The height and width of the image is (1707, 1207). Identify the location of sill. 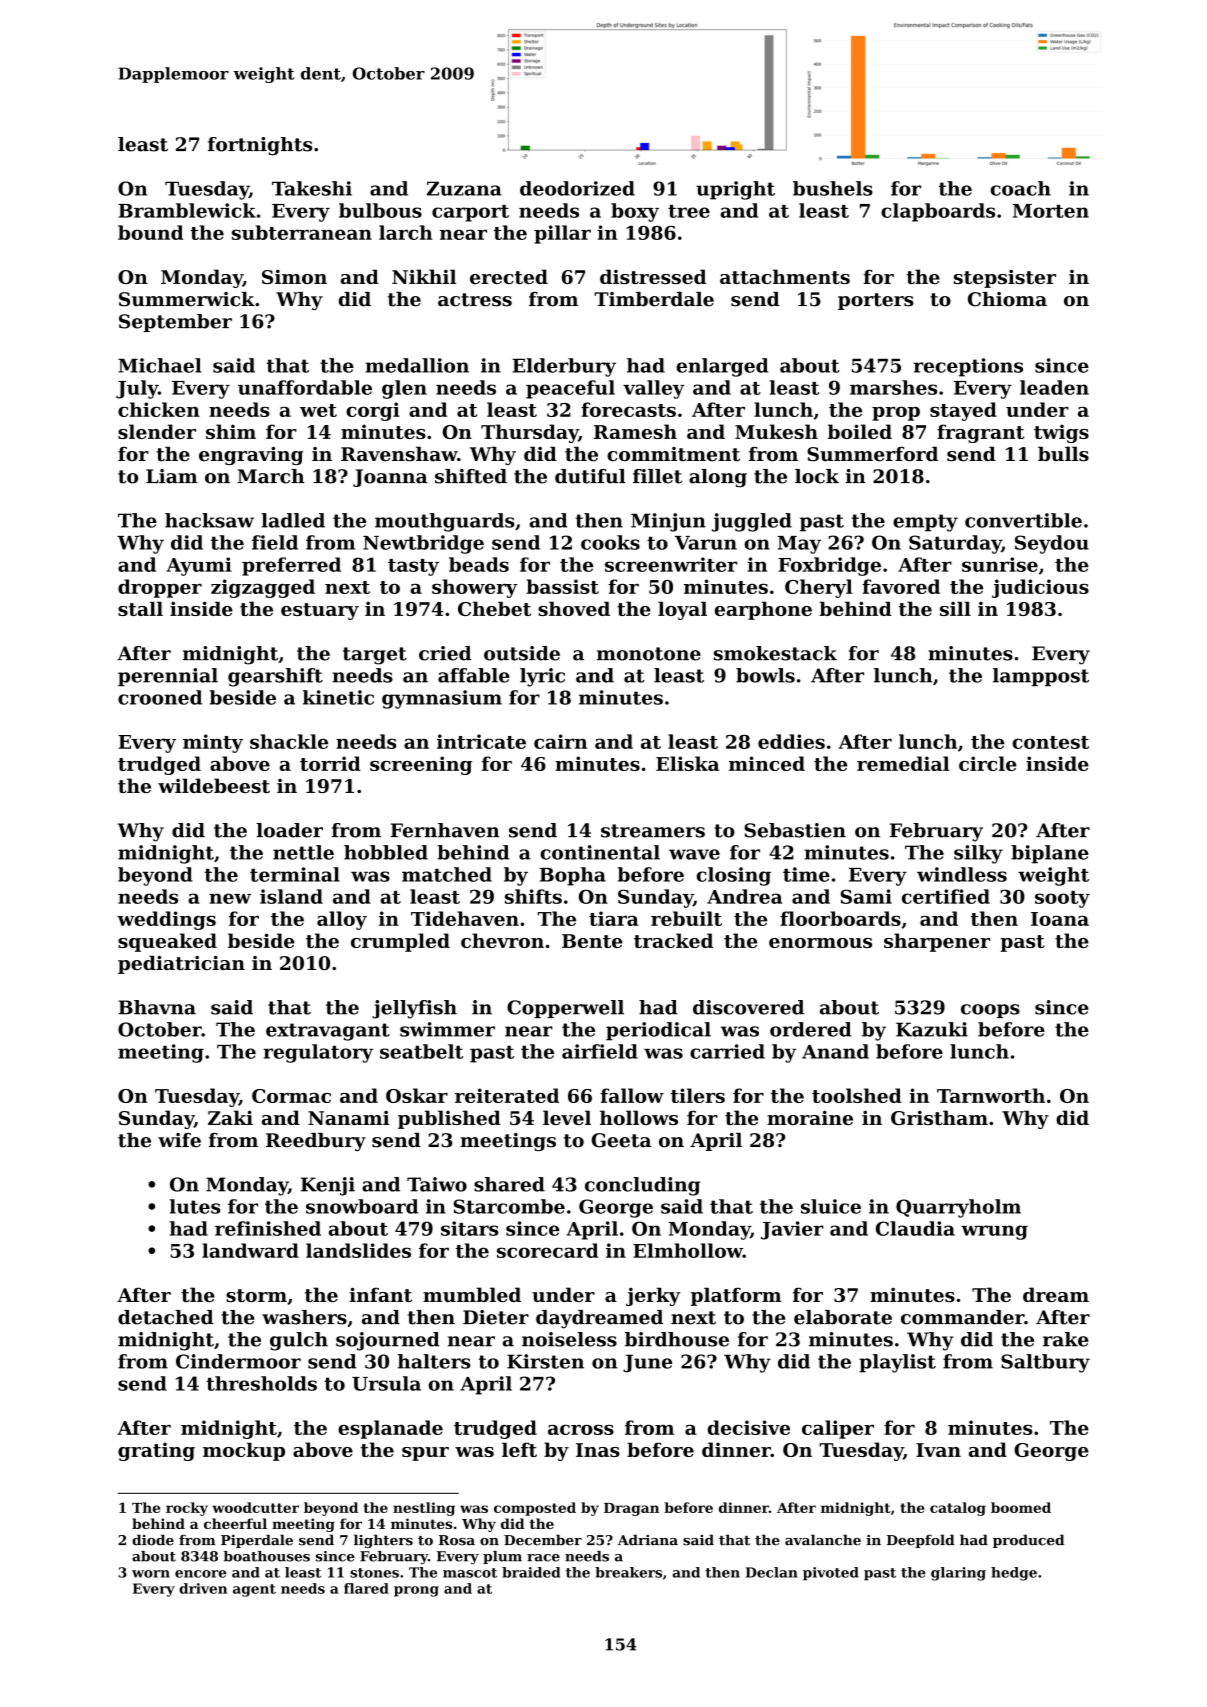
(955, 608).
